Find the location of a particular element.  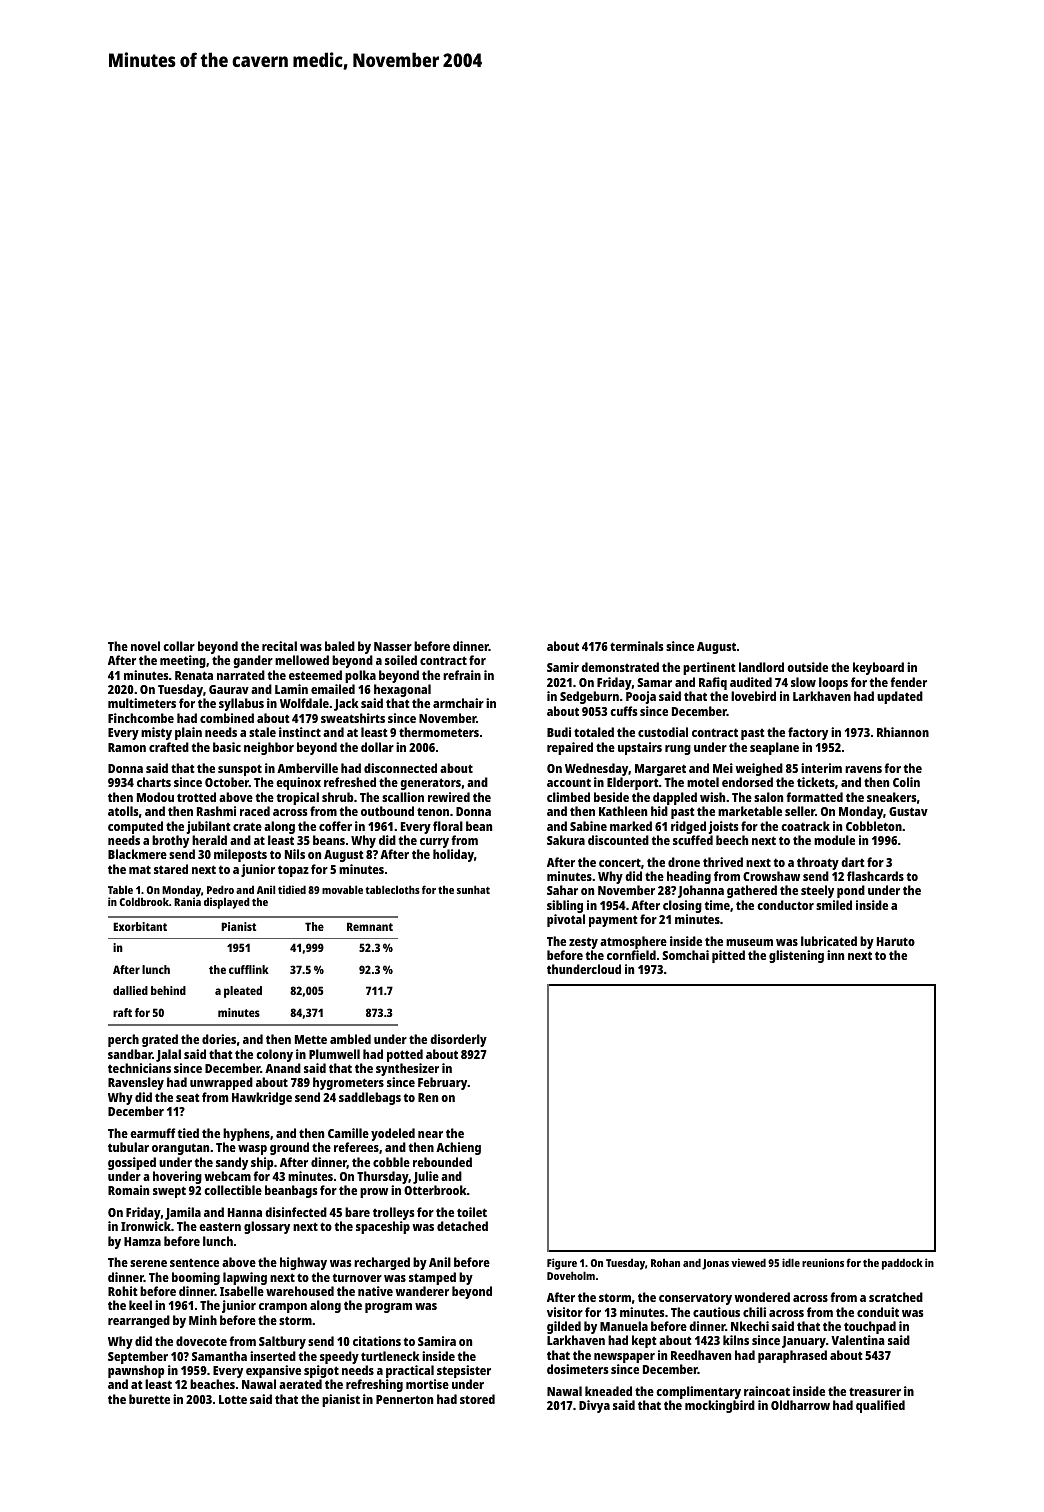

updated is located at coordinates (900, 697).
